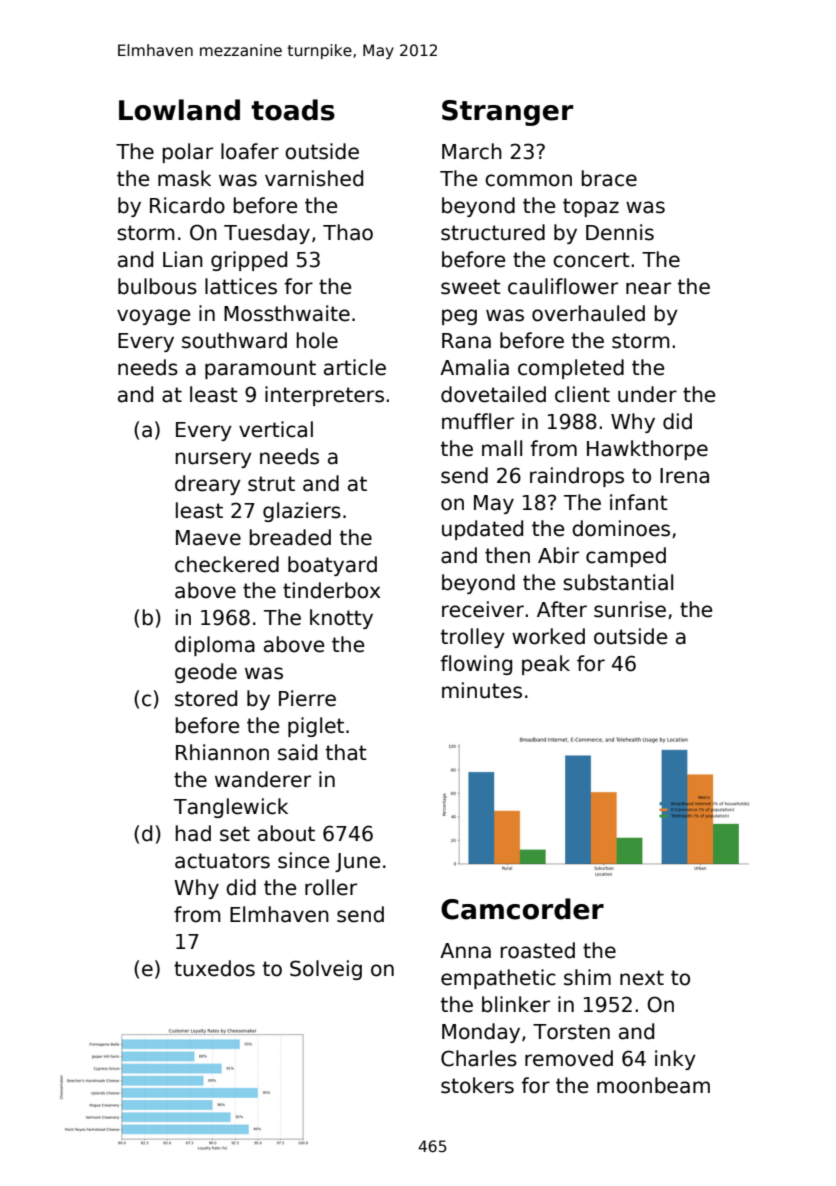 The image size is (836, 1186). What do you see at coordinates (215, 646) in the screenshot?
I see `diploma` at bounding box center [215, 646].
